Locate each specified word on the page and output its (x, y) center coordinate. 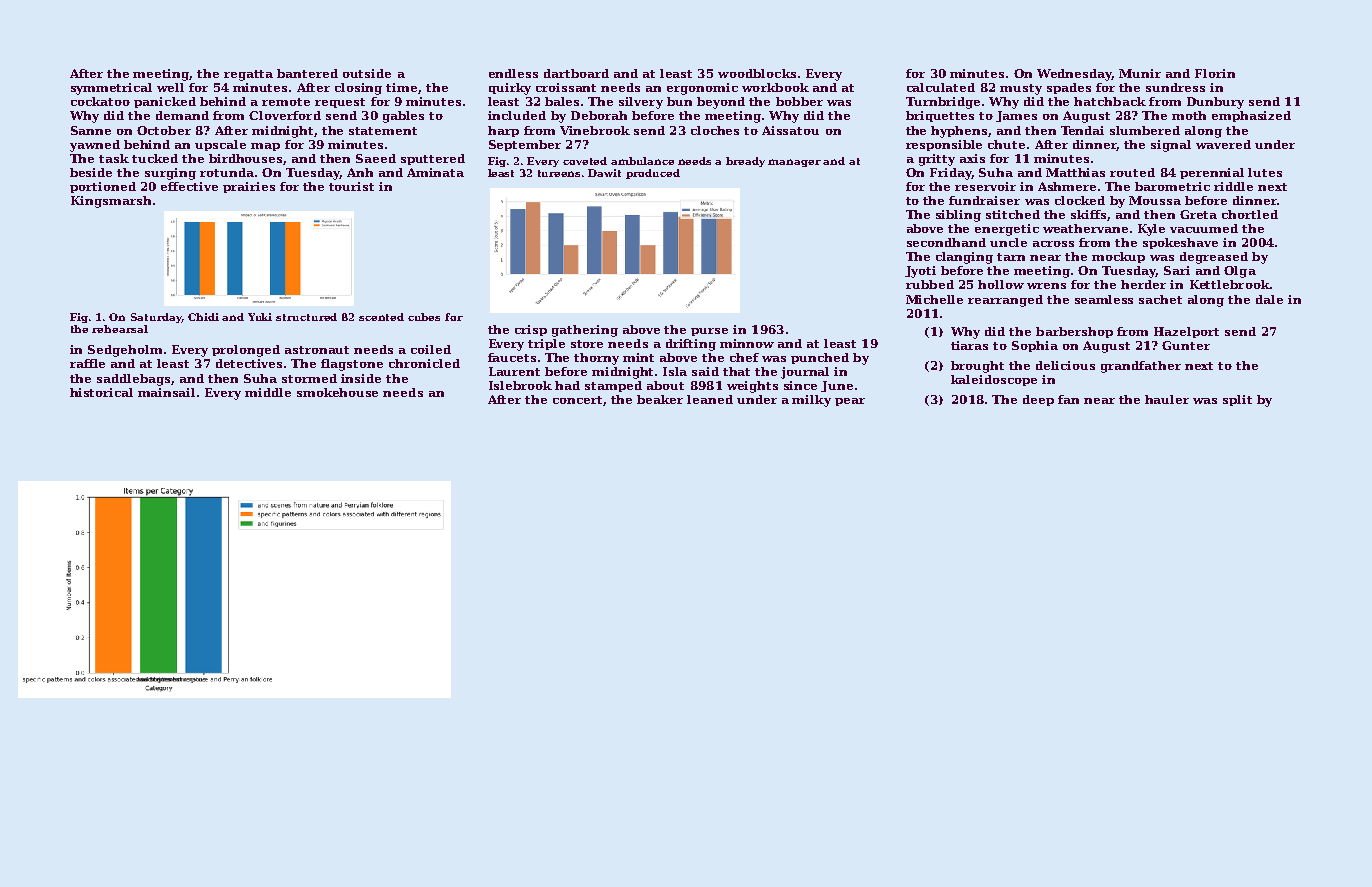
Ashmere (1067, 186)
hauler (1167, 399)
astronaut (317, 350)
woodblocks (757, 73)
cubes (424, 317)
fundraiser (984, 200)
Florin (1215, 73)
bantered (307, 73)
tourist (351, 186)
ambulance (642, 161)
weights (752, 387)
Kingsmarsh (111, 202)
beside (91, 172)
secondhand (946, 242)
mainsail (166, 392)
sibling (958, 216)
